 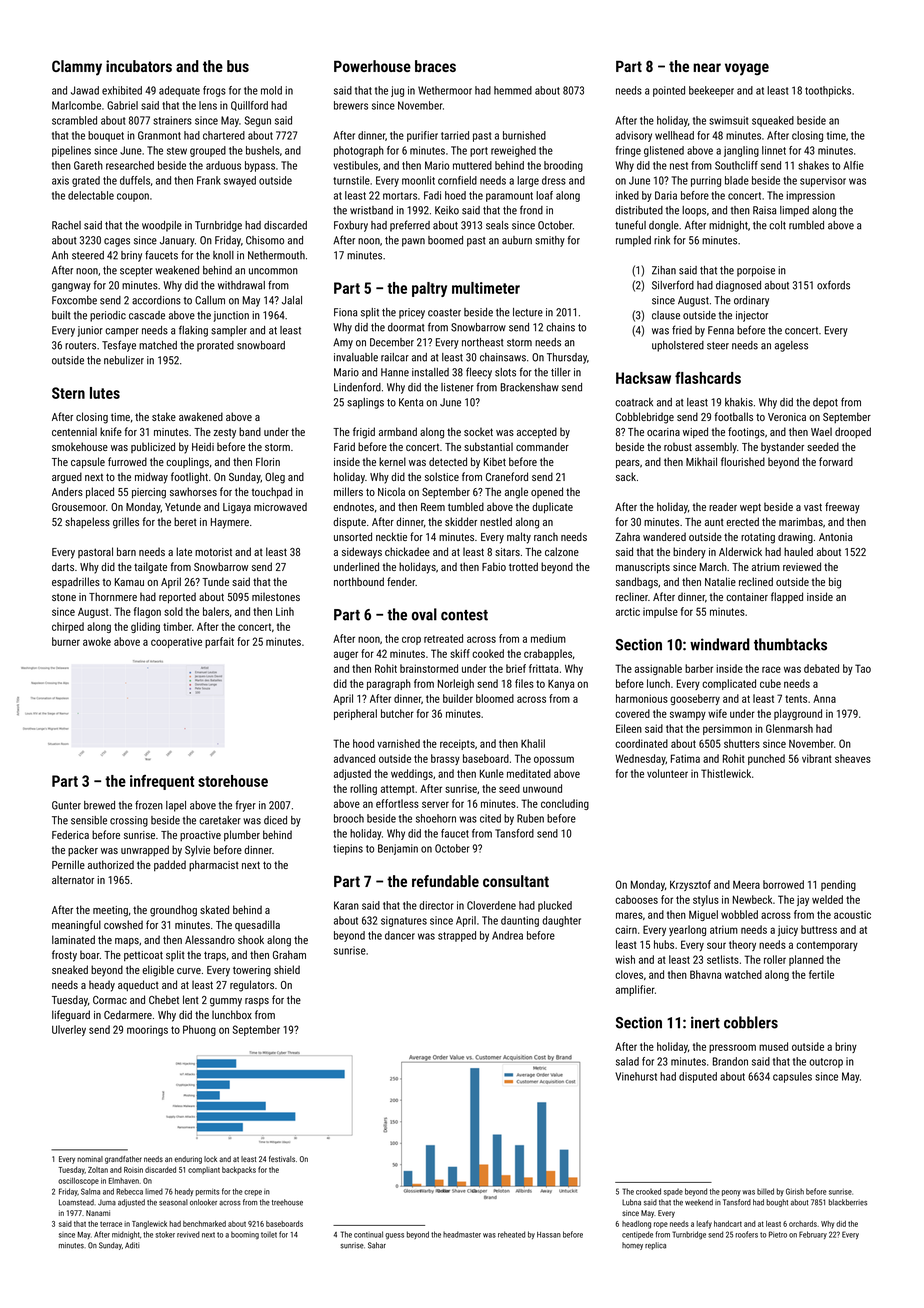 What do you see at coordinates (139, 66) in the screenshot?
I see `incubators` at bounding box center [139, 66].
